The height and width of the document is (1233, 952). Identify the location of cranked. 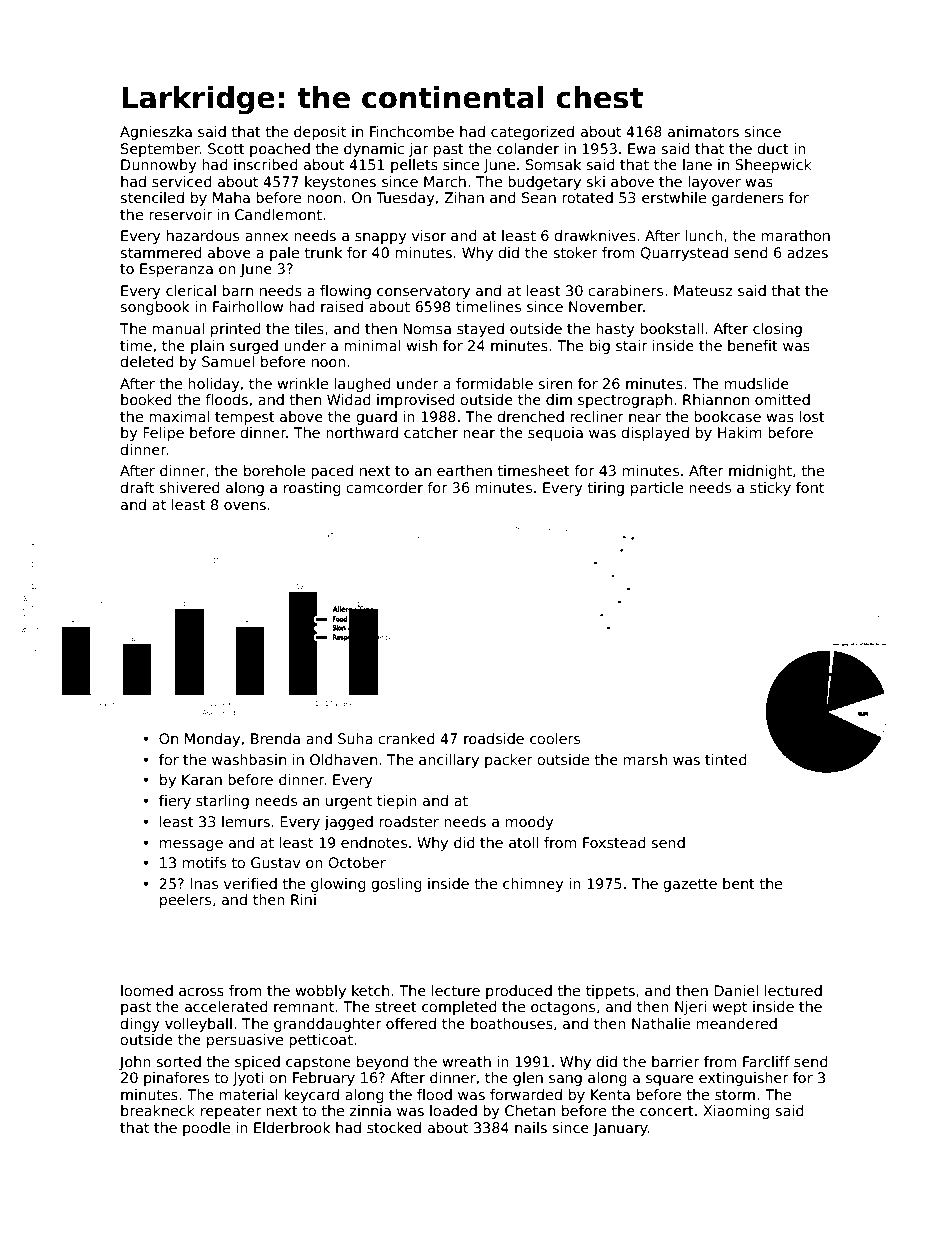
(406, 738).
